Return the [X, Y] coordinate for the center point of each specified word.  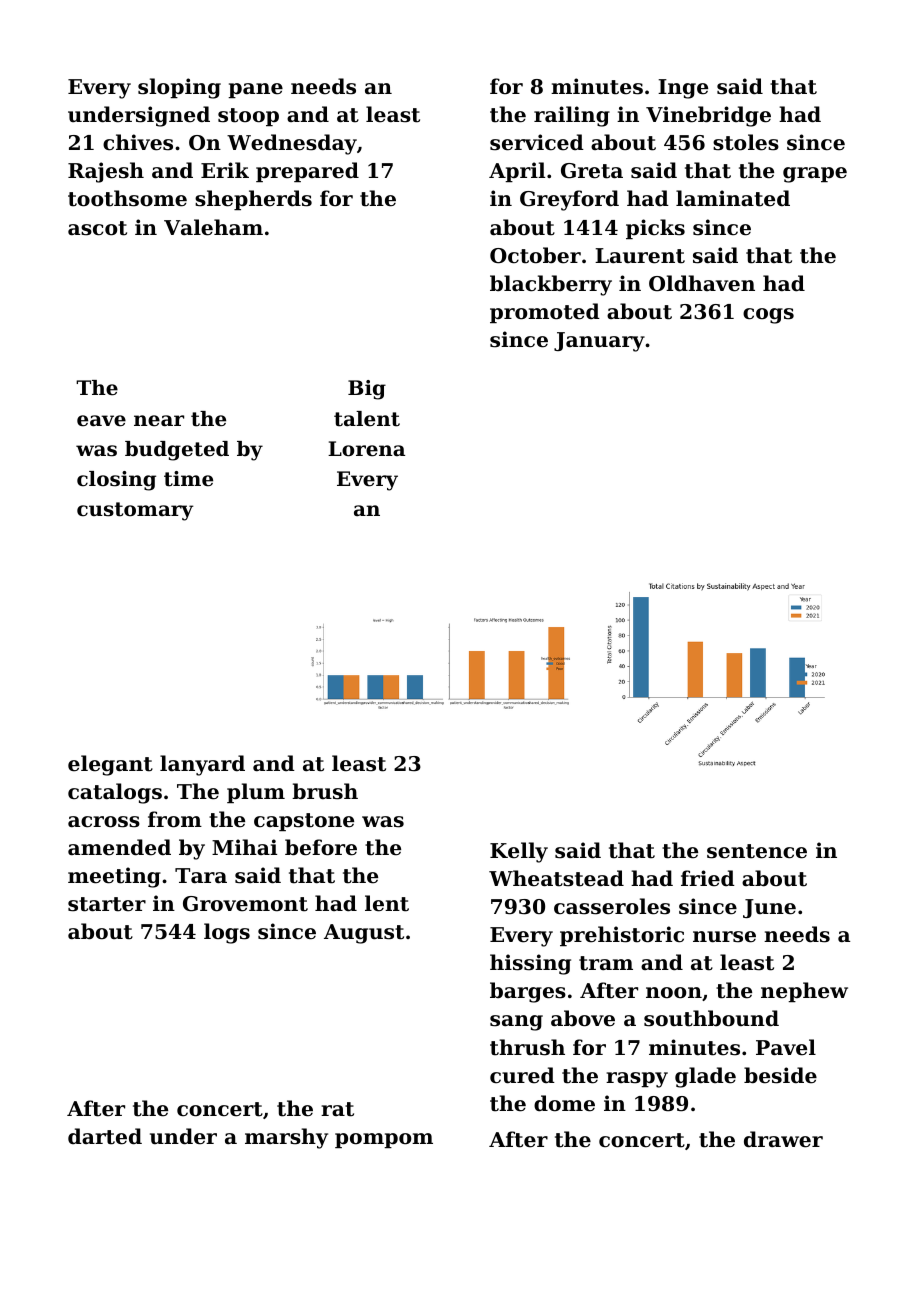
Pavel [786, 1047]
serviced [537, 142]
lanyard [202, 765]
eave [101, 421]
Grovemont [245, 904]
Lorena [366, 449]
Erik [225, 170]
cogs [768, 316]
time [188, 479]
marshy [286, 1138]
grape [815, 175]
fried [708, 878]
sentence [757, 851]
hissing [530, 964]
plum [256, 793]
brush [325, 791]
